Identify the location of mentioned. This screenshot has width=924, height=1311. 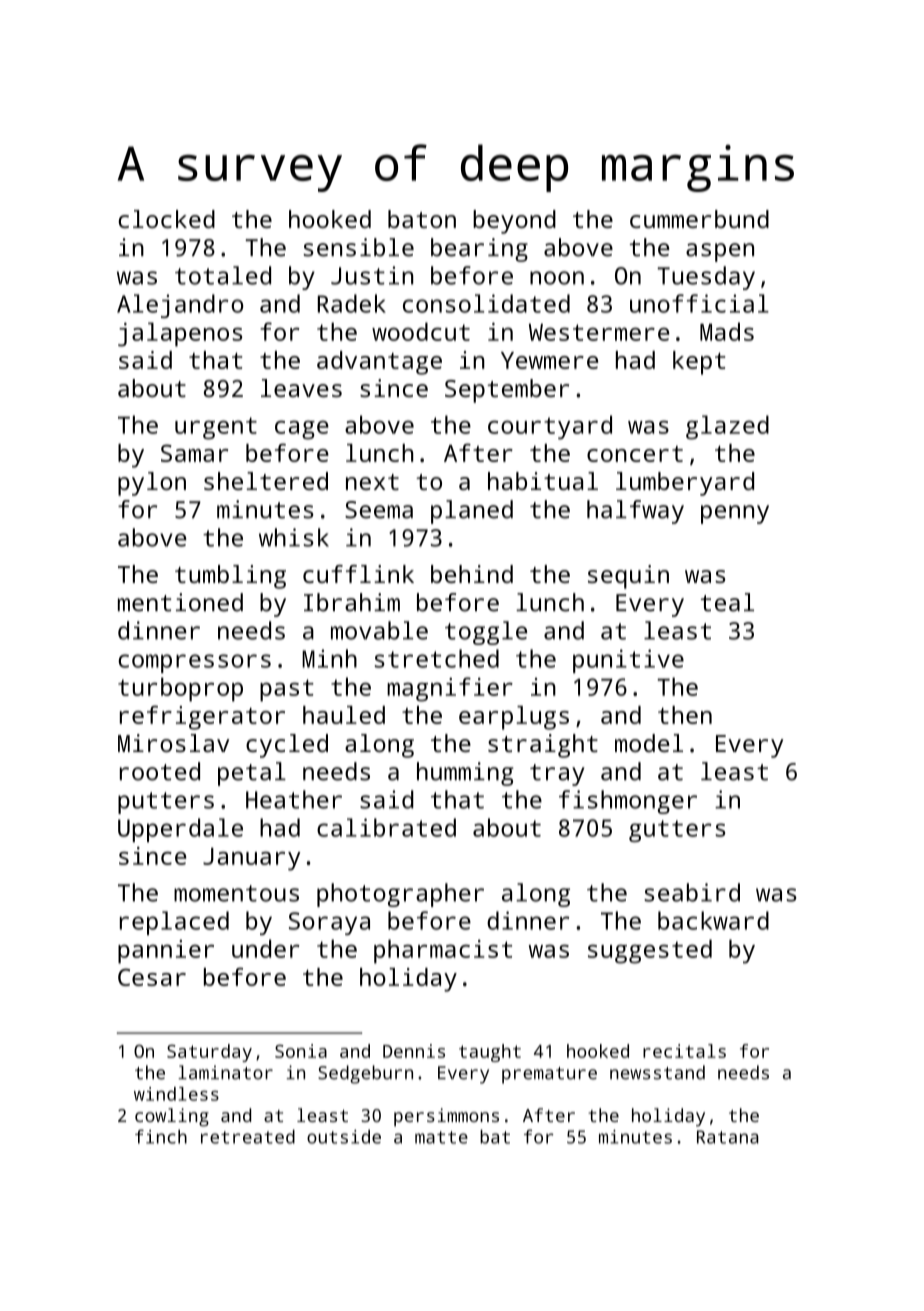
(180, 602).
